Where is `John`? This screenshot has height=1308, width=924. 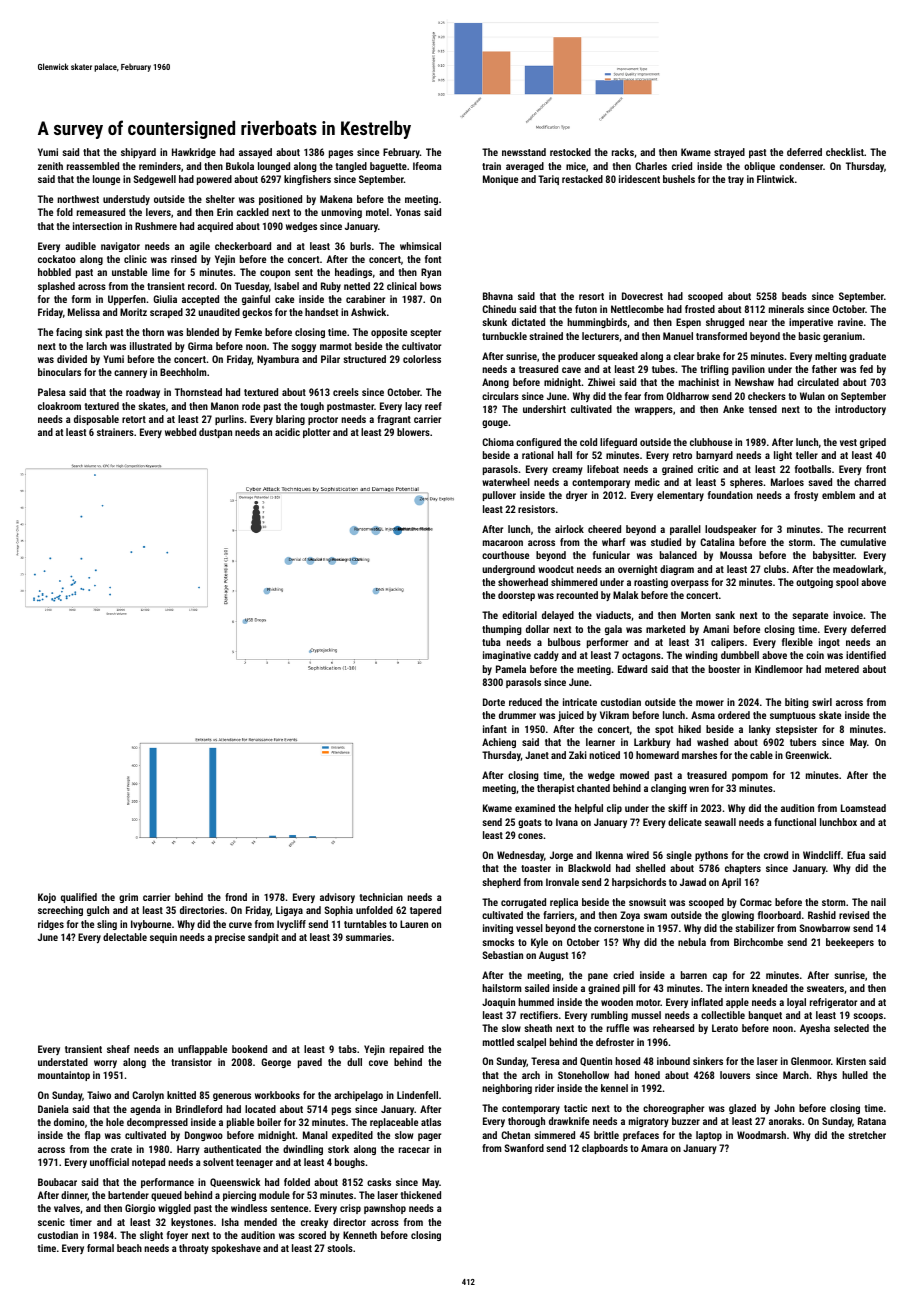
John is located at coordinates (784, 1108).
